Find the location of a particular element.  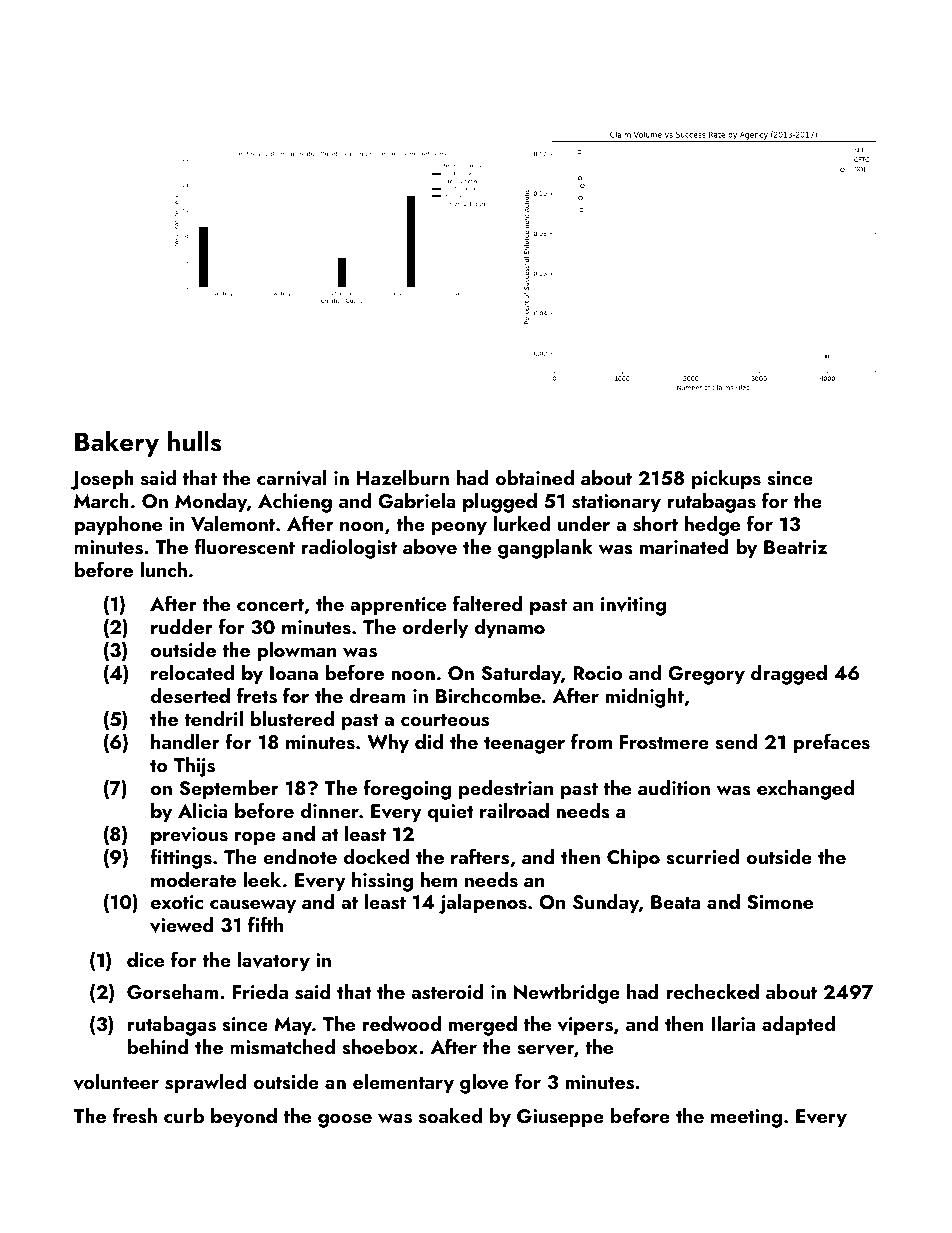

send is located at coordinates (736, 742).
